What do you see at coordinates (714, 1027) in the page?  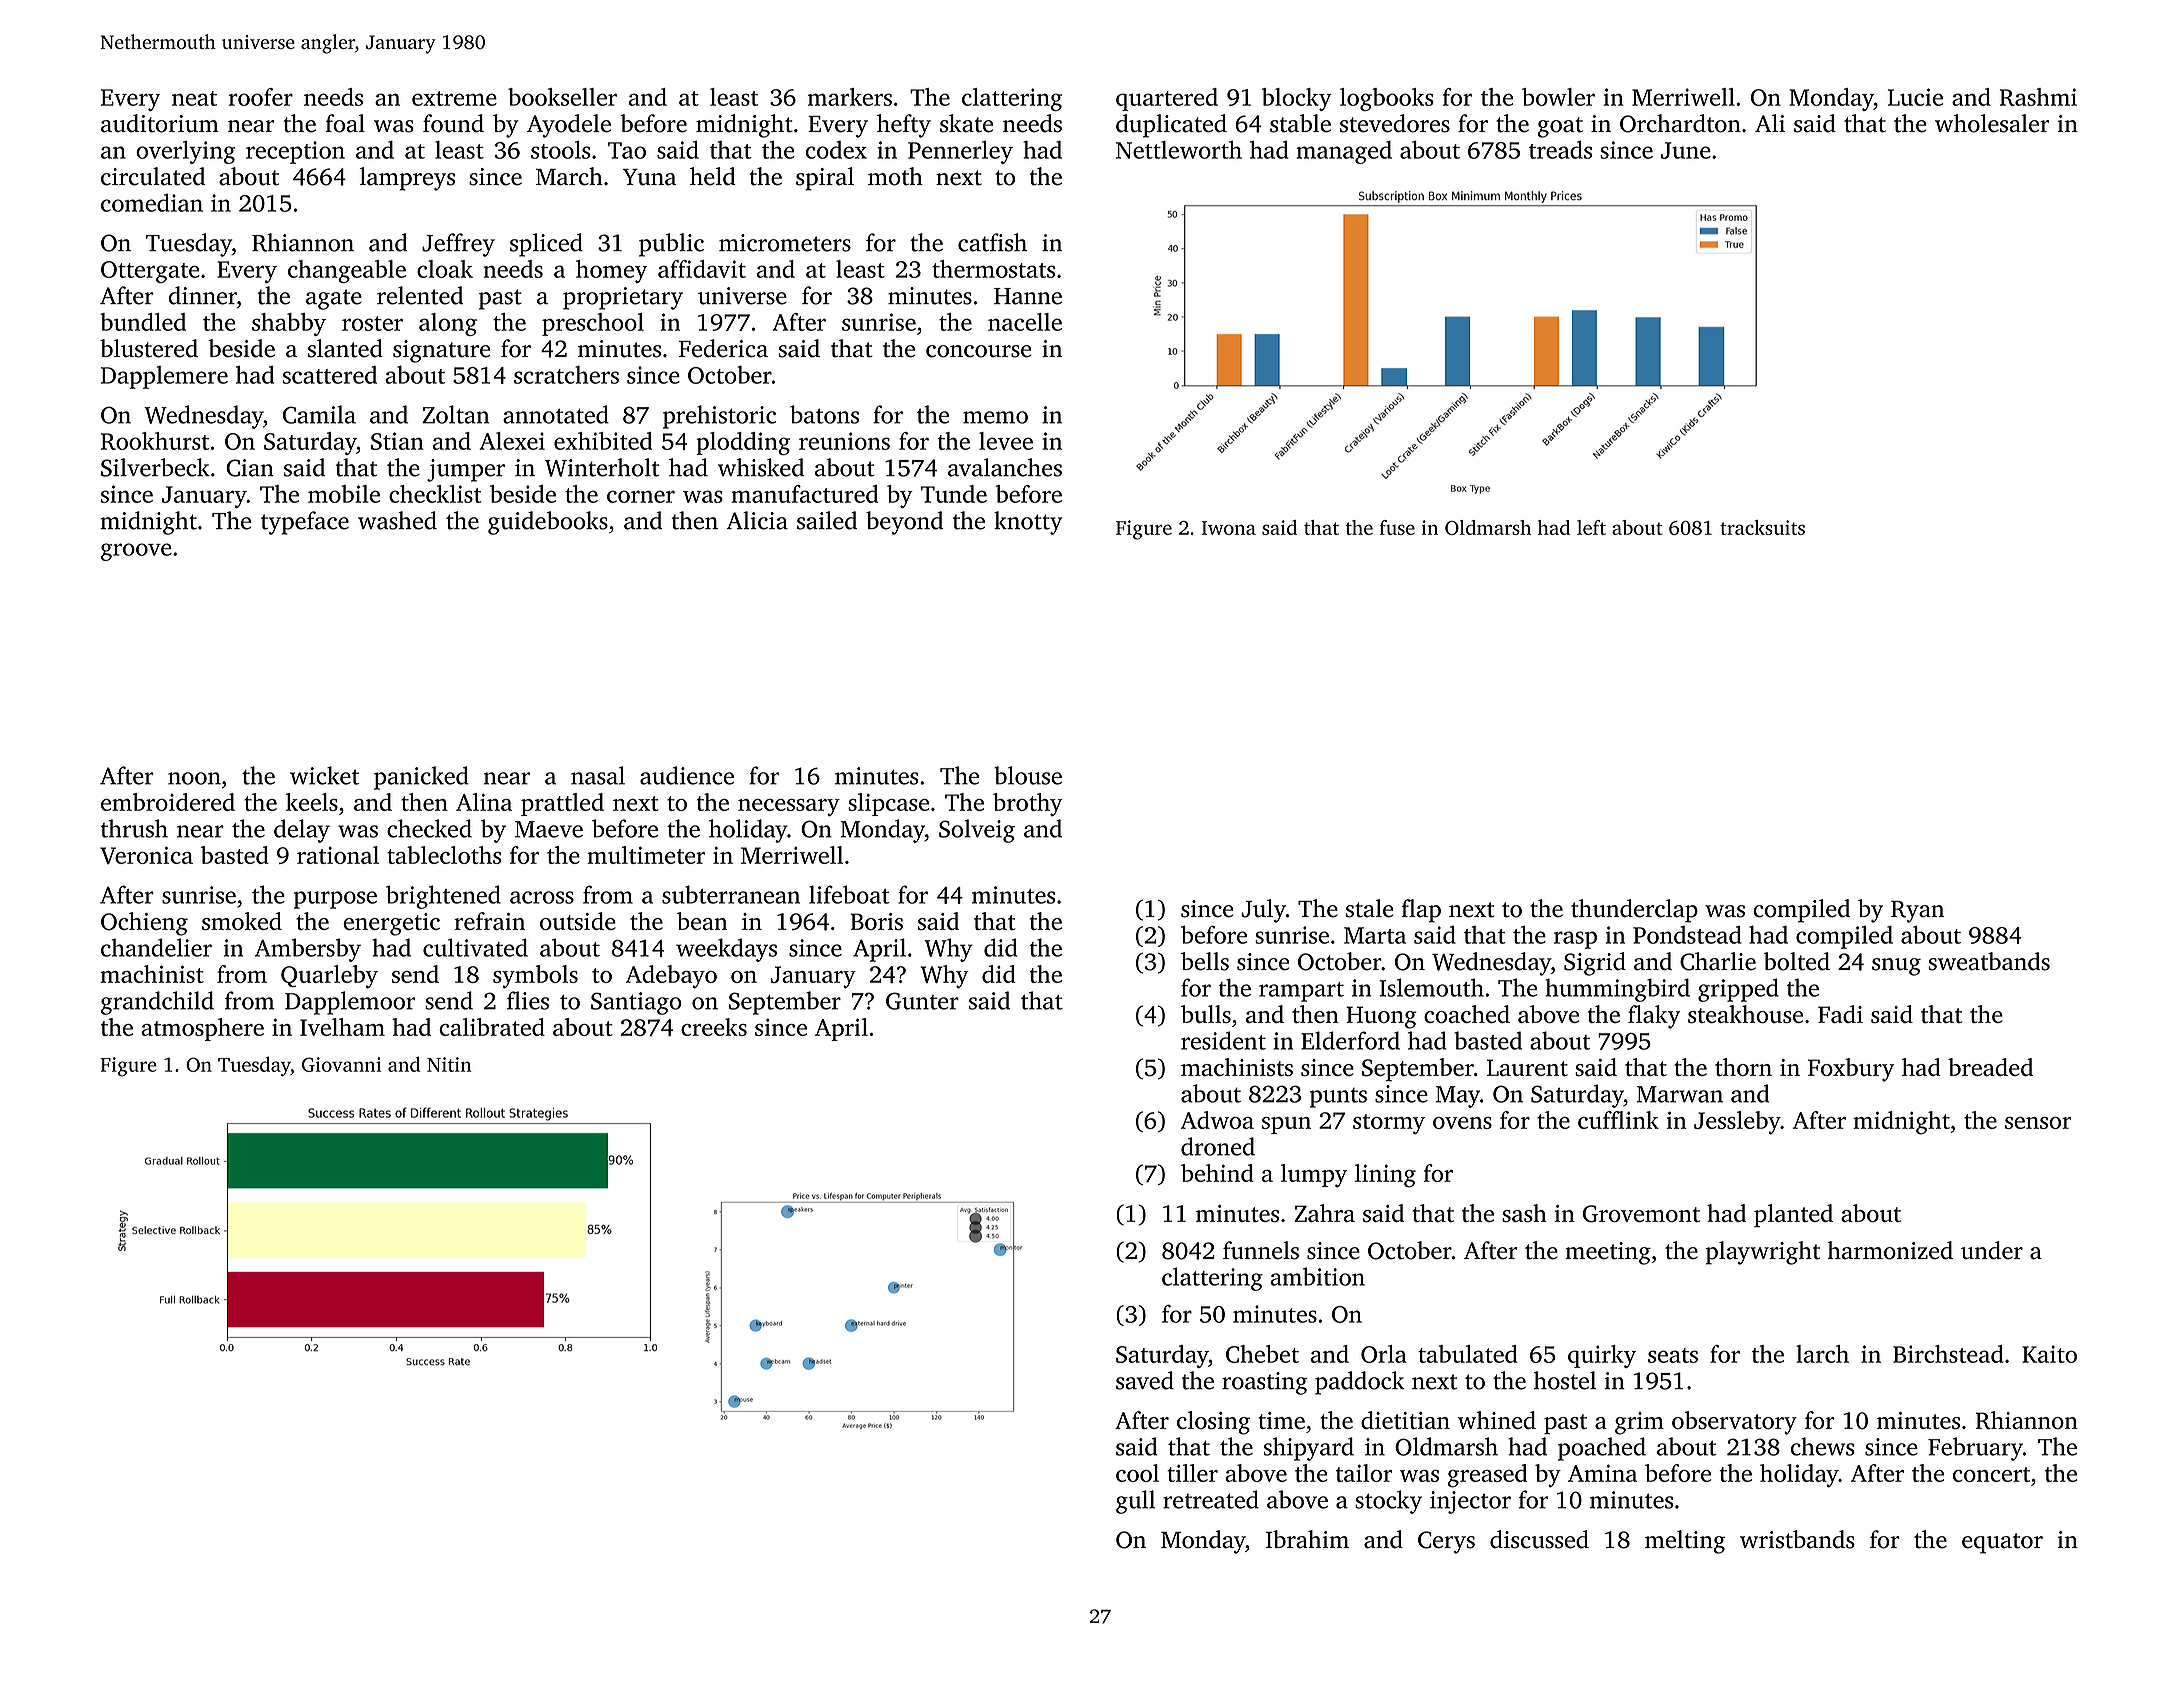 I see `creeks` at bounding box center [714, 1027].
